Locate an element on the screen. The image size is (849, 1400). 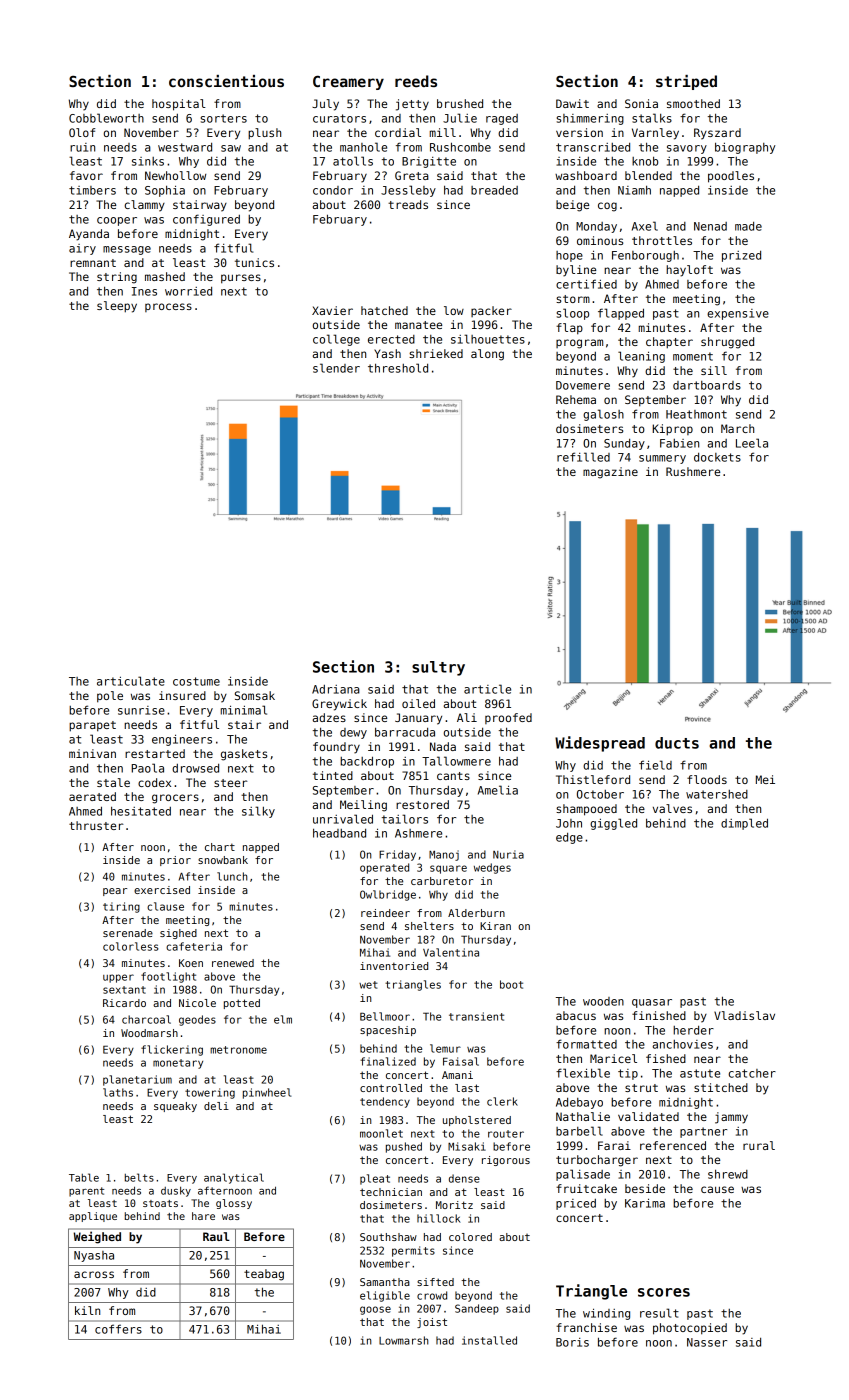
Sophia is located at coordinates (165, 191).
